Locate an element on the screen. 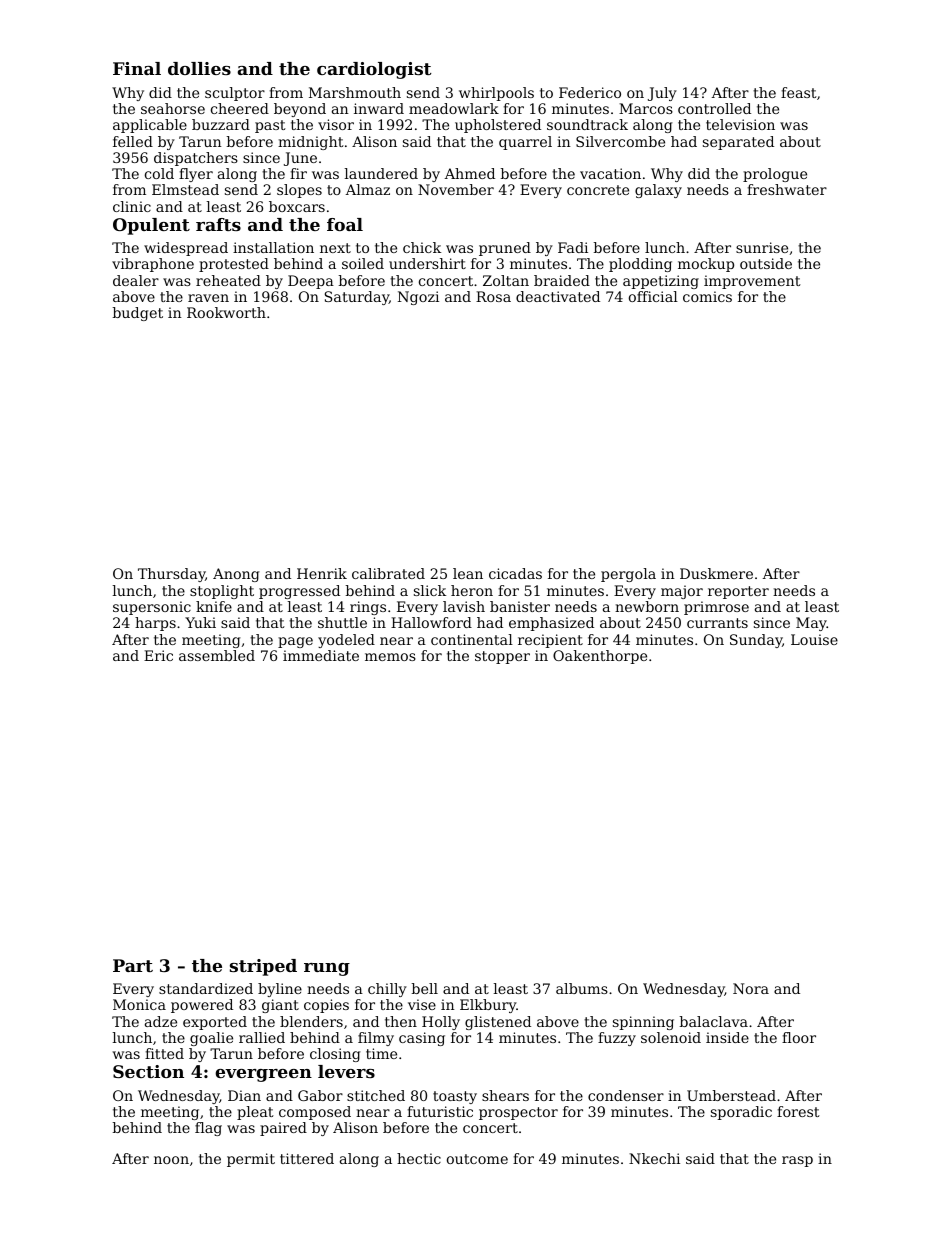  whirlpools is located at coordinates (496, 94).
